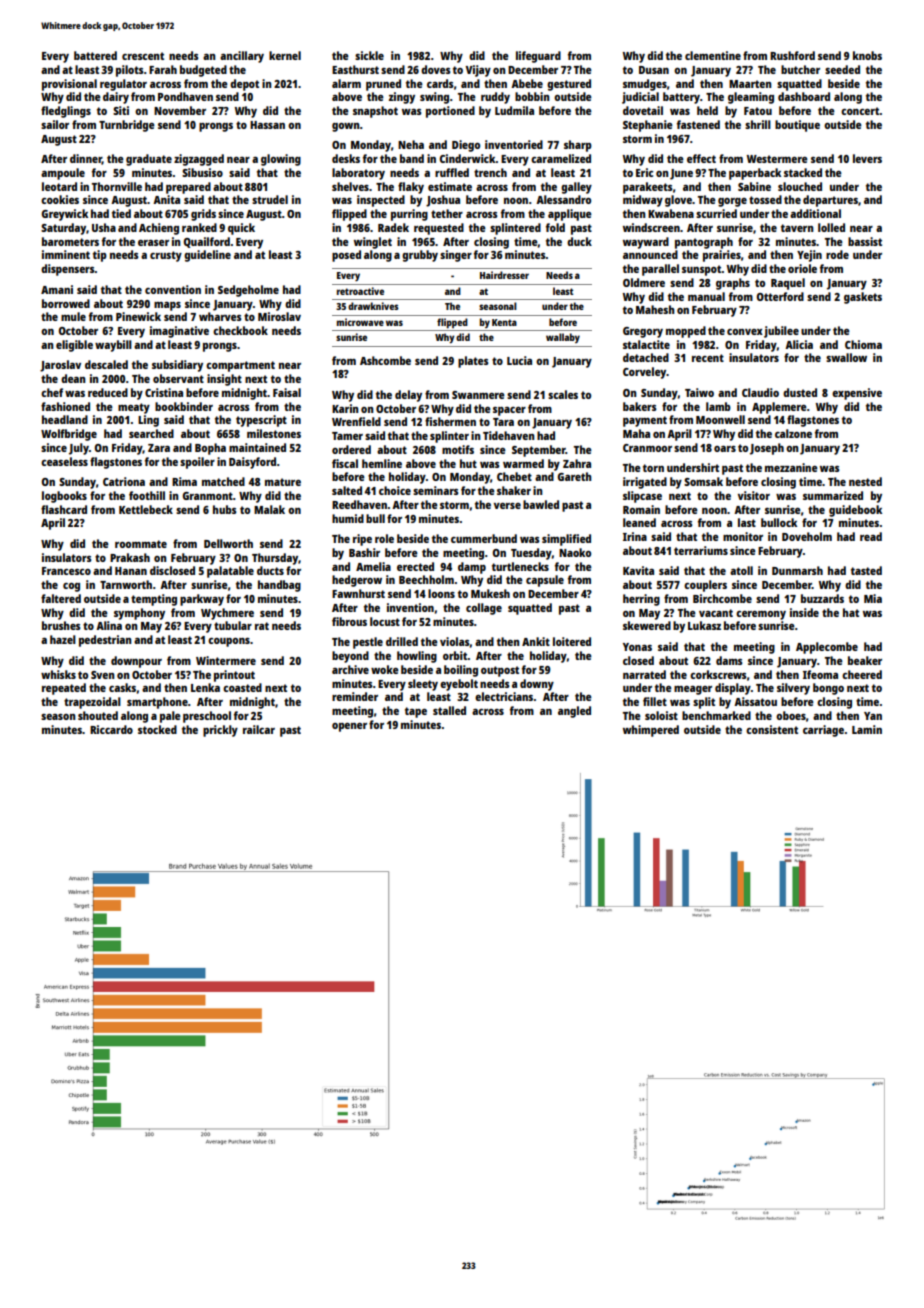  Describe the element at coordinates (865, 660) in the screenshot. I see `beaker` at that location.
